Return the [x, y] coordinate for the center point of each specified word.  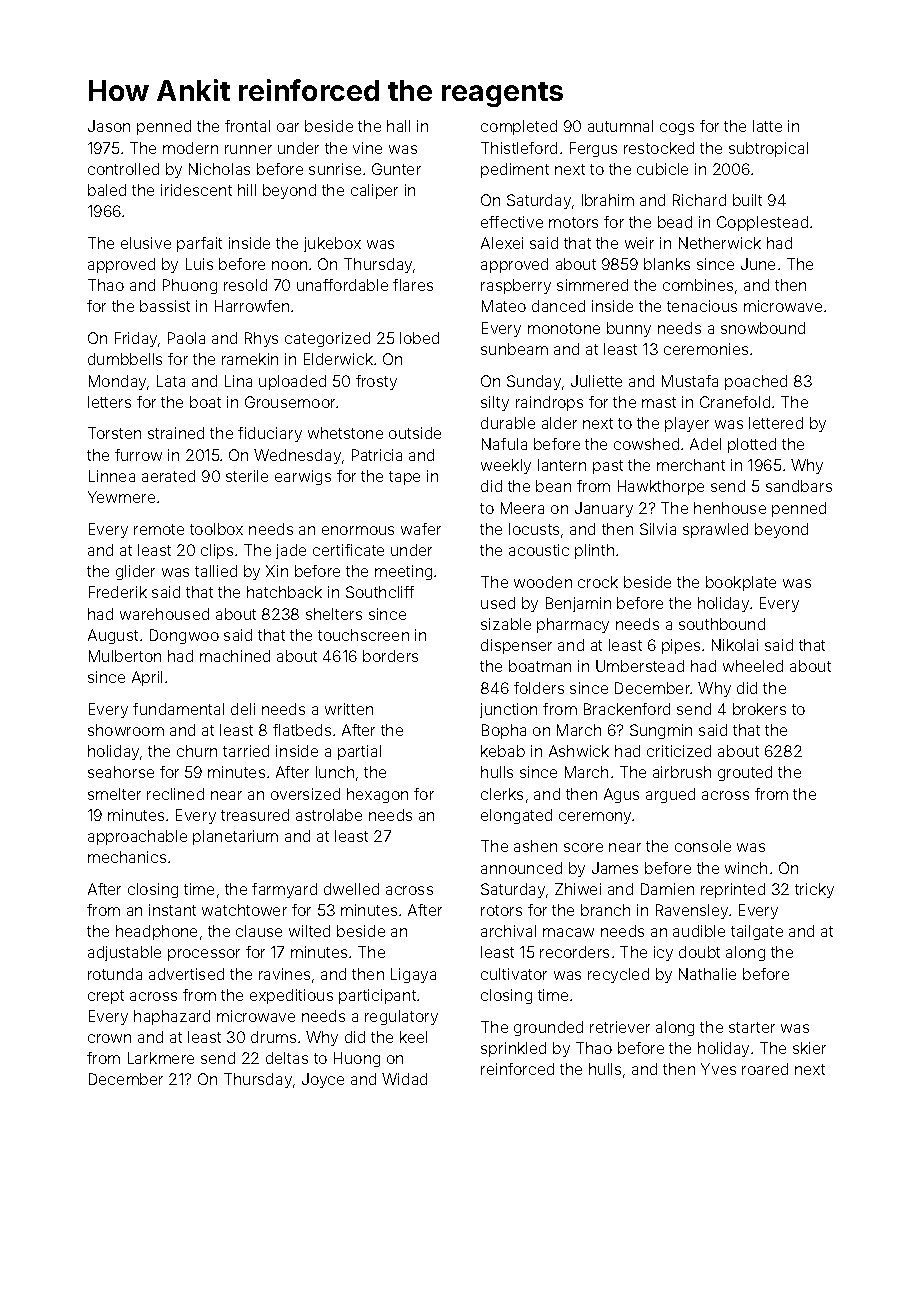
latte [767, 126]
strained [176, 433]
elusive [146, 243]
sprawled [715, 530]
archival [508, 931]
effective [512, 222]
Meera [522, 508]
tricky [814, 890]
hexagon [377, 795]
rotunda [115, 974]
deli [243, 709]
